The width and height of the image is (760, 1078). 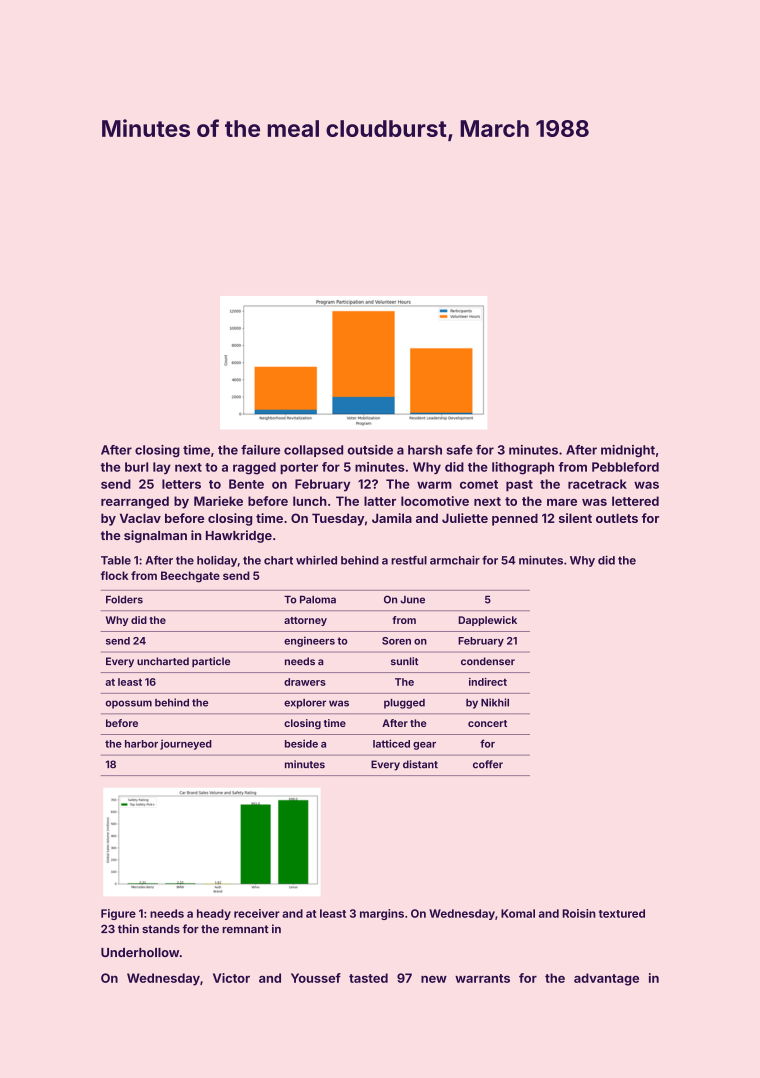 I want to click on receiver, so click(x=257, y=913).
